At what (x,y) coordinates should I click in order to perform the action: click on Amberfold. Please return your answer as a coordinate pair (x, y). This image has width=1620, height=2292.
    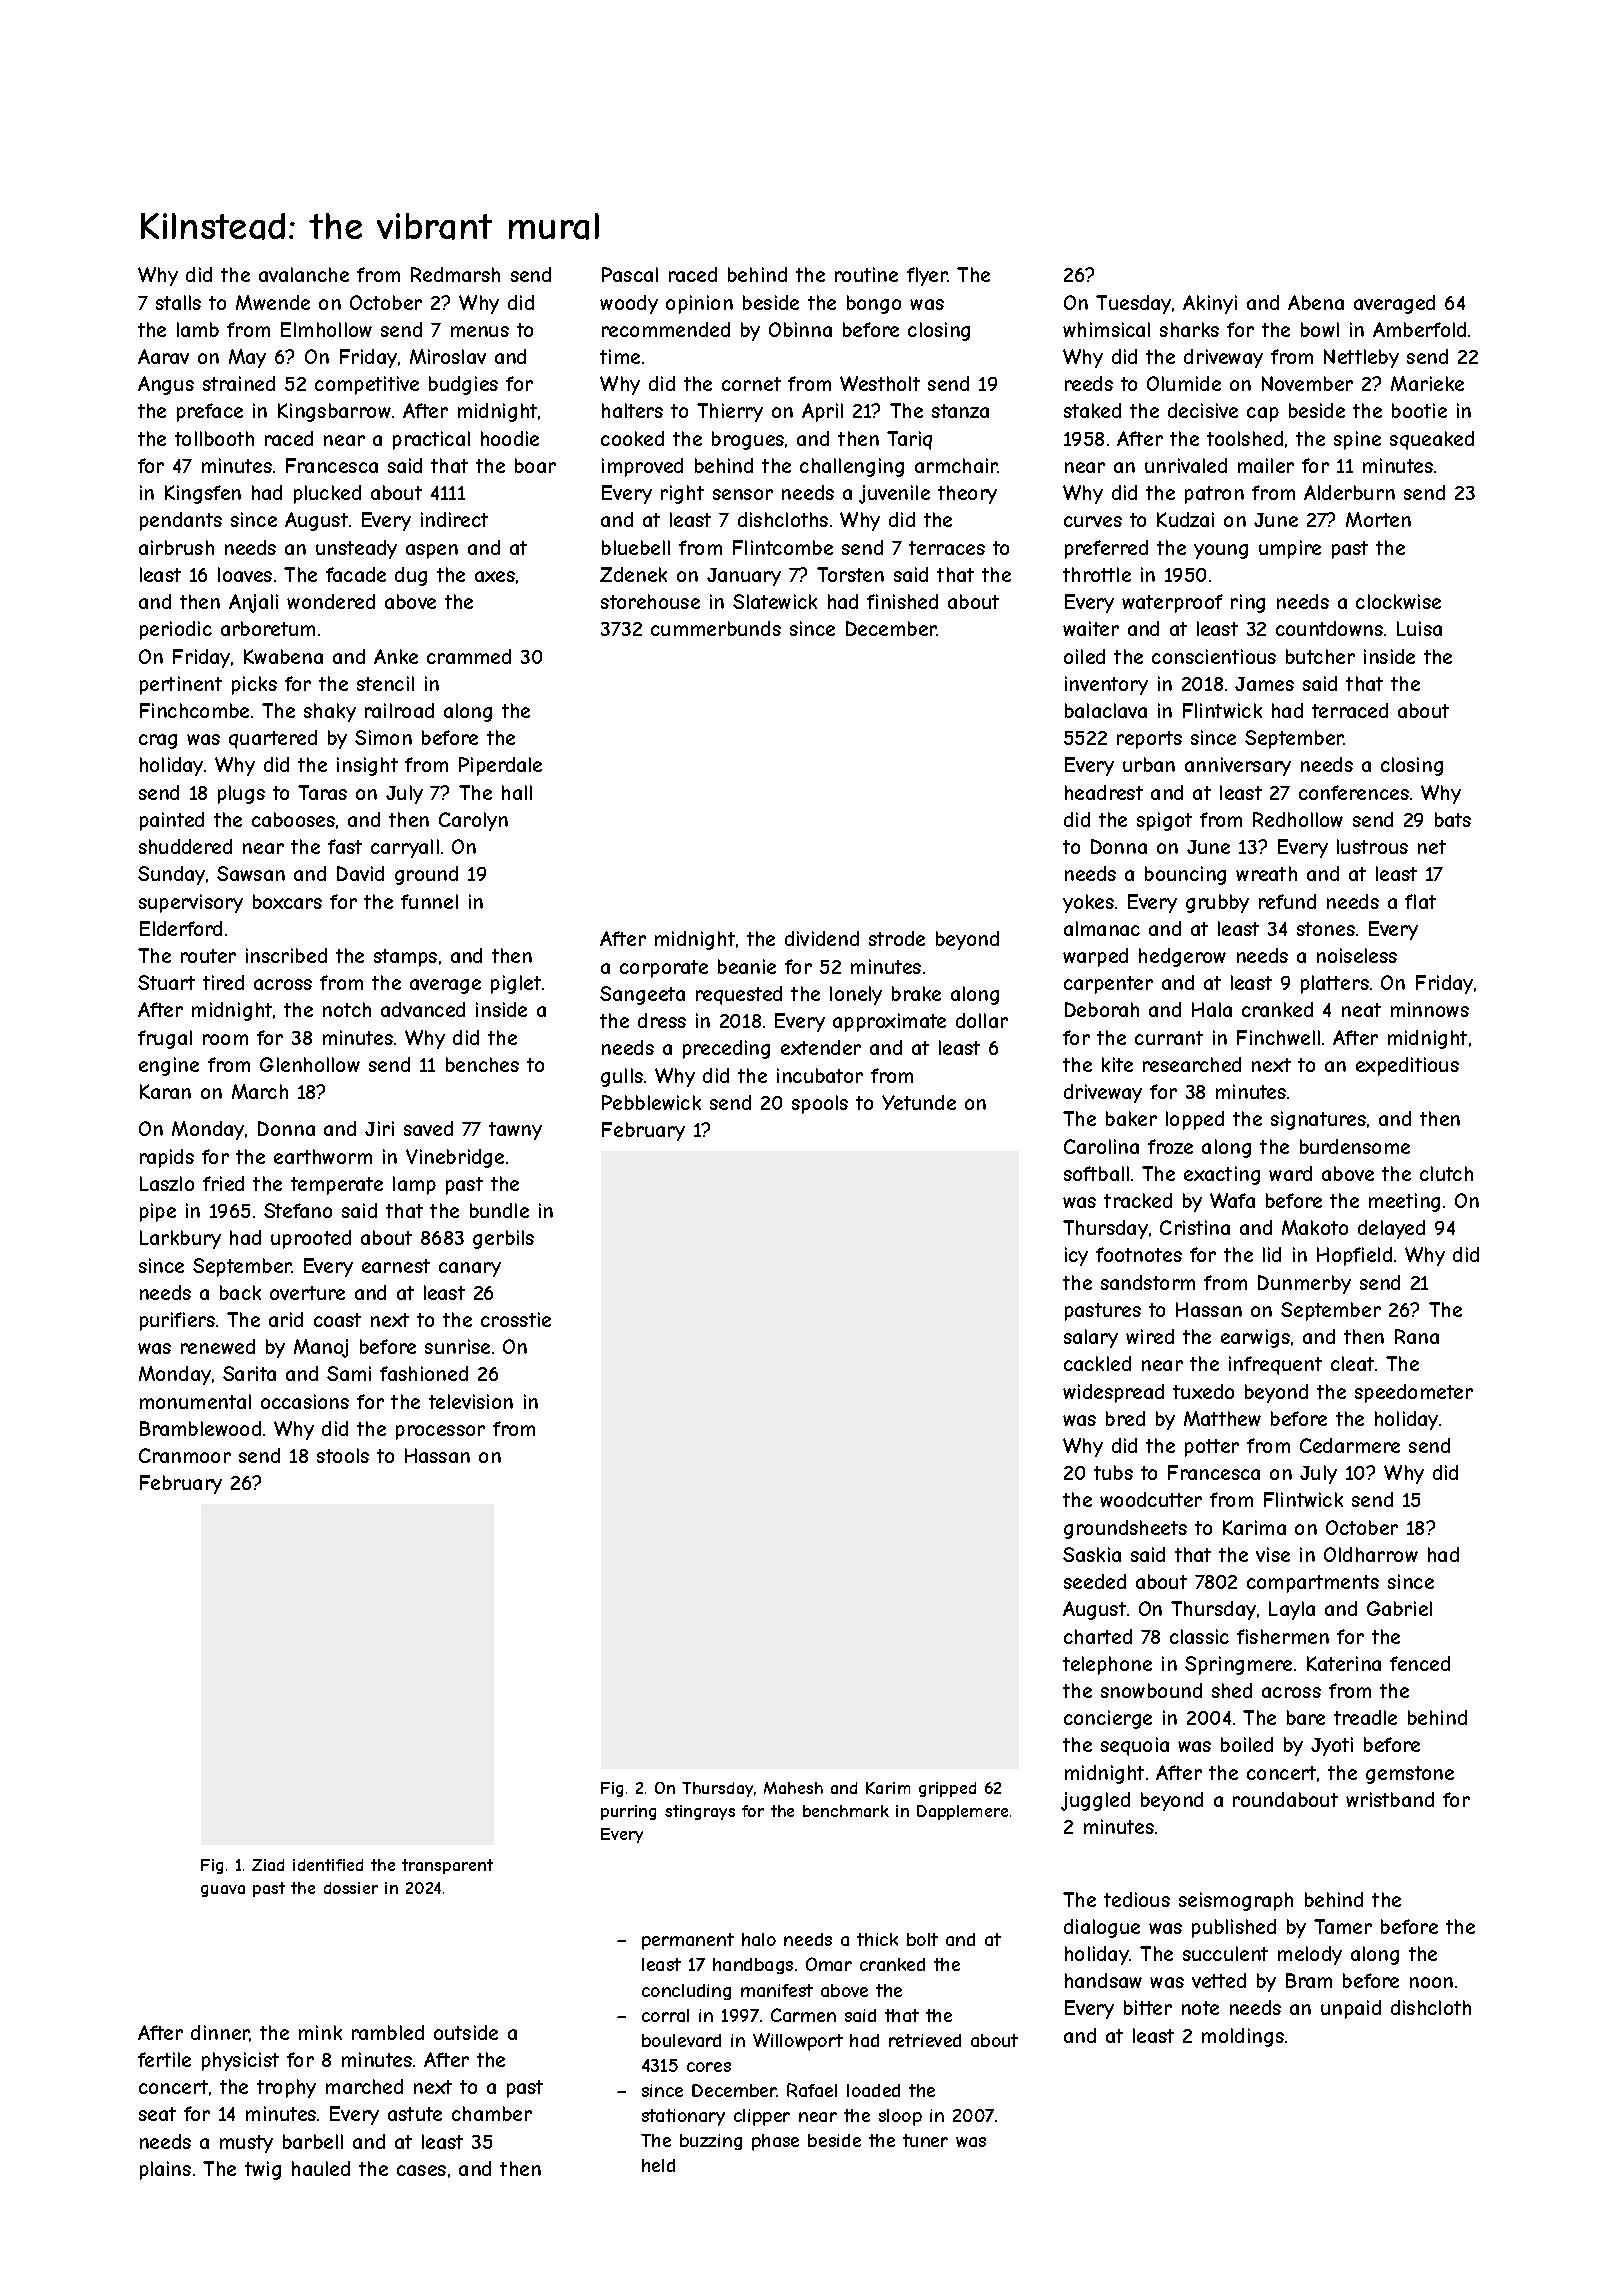
    Looking at the image, I should click on (1419, 329).
